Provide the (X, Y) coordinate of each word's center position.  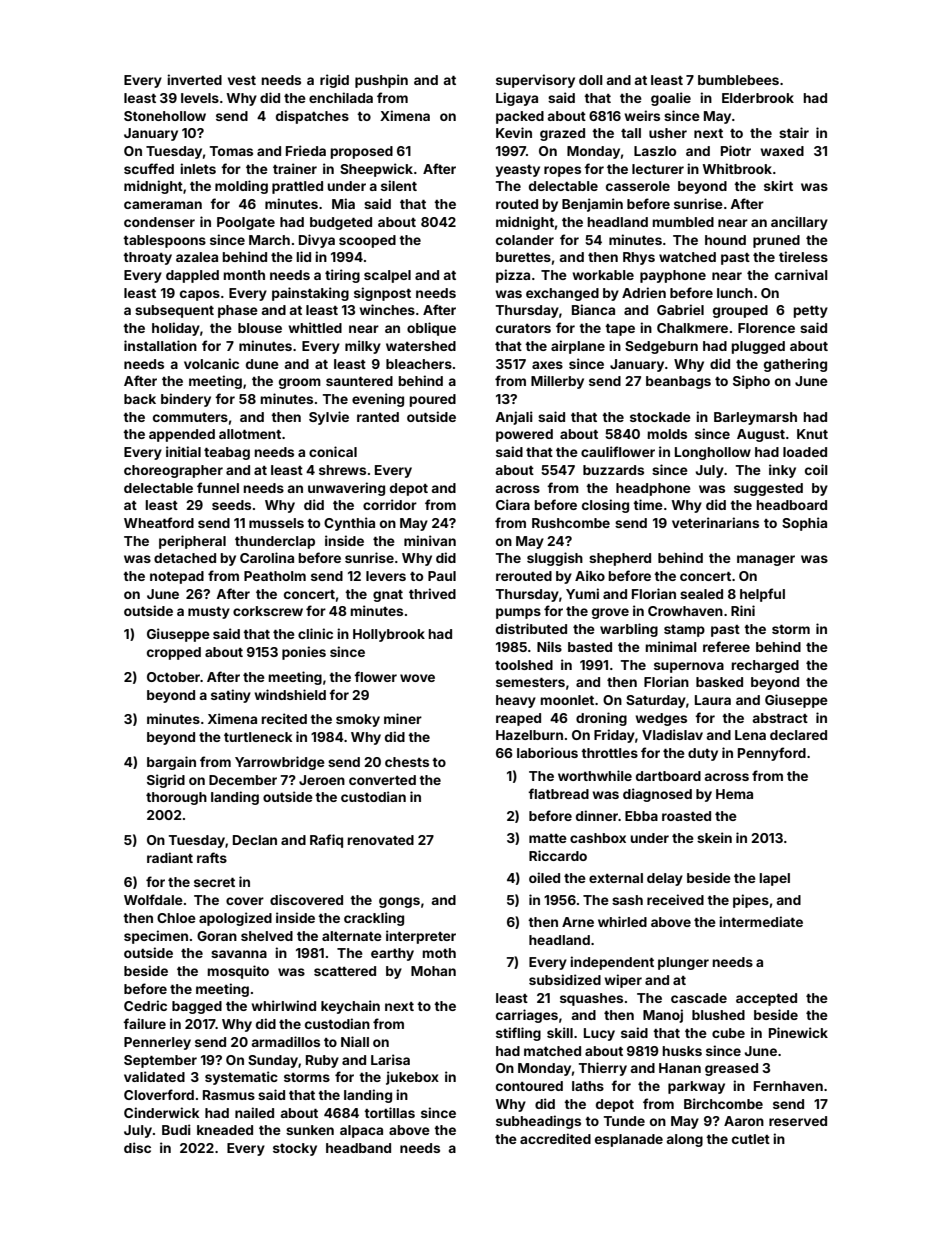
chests (407, 762)
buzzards (613, 470)
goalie (671, 99)
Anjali (514, 418)
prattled (297, 187)
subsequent (174, 311)
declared (798, 735)
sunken (310, 1130)
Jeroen (322, 780)
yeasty (518, 171)
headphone (653, 489)
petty (811, 312)
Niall (355, 1041)
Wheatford (159, 522)
